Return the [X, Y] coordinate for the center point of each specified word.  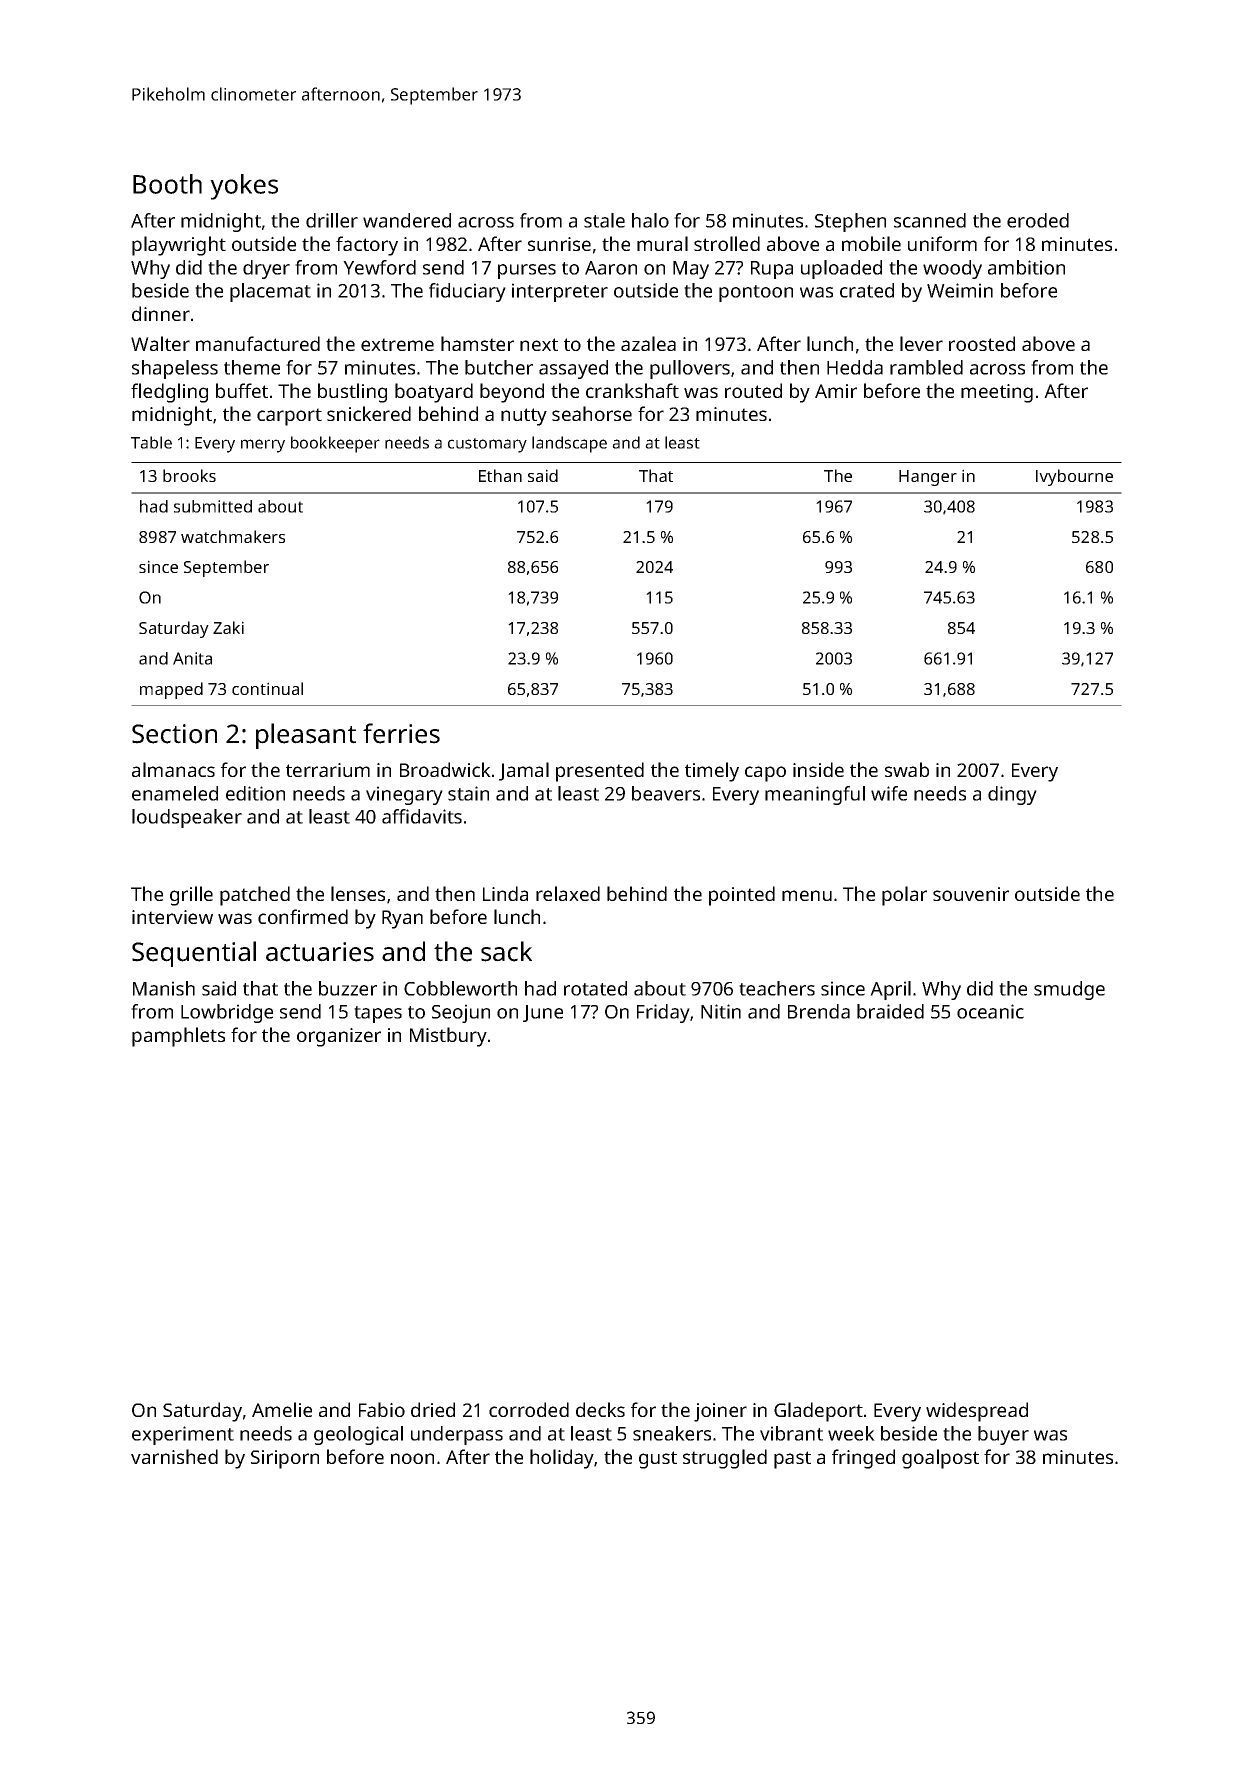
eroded [1038, 220]
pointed [742, 896]
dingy [1012, 795]
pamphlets [178, 1037]
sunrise [559, 244]
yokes [244, 187]
